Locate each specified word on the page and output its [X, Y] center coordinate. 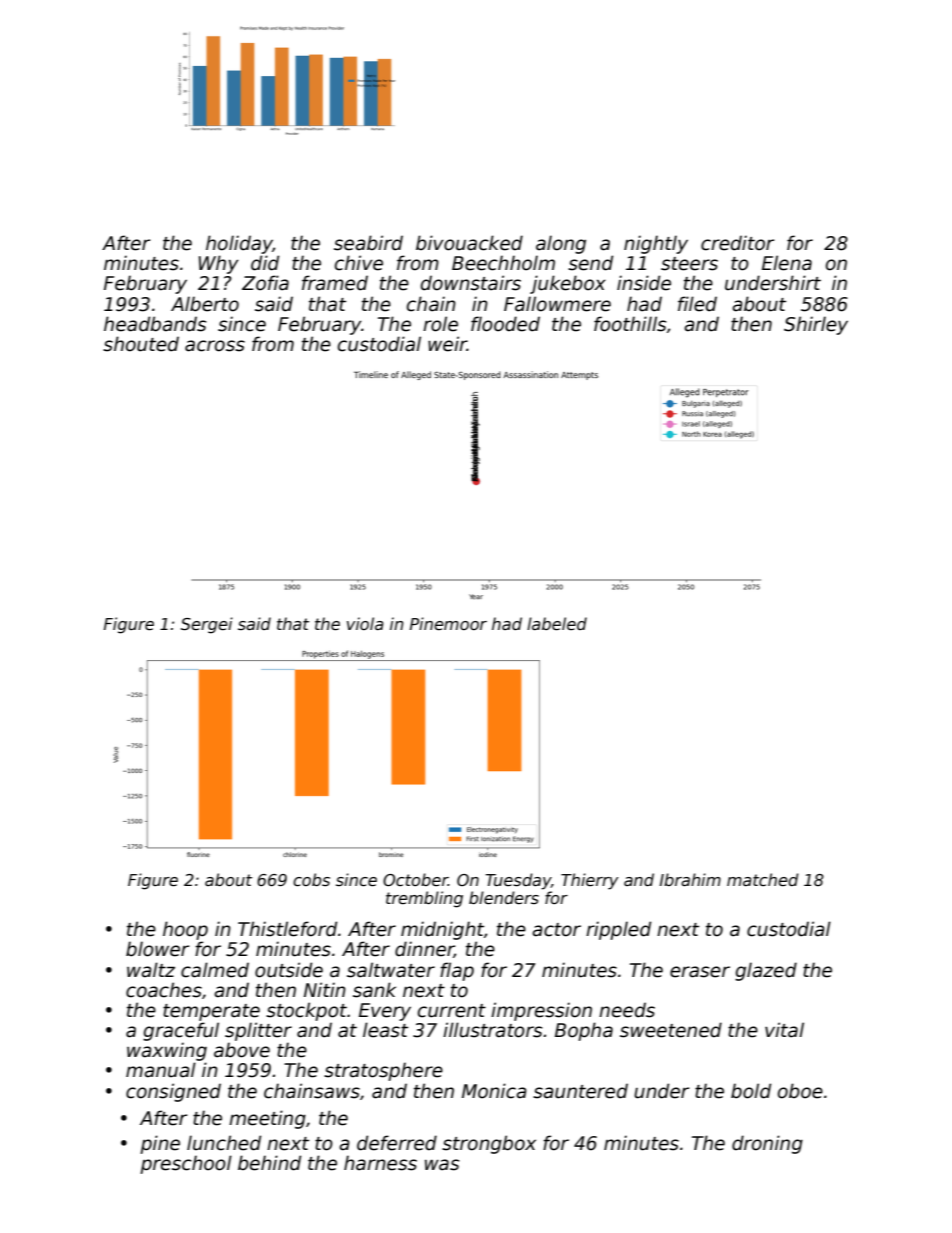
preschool [186, 1164]
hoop [185, 930]
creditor [737, 243]
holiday [239, 244]
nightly [656, 244]
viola [365, 623]
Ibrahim [690, 879]
